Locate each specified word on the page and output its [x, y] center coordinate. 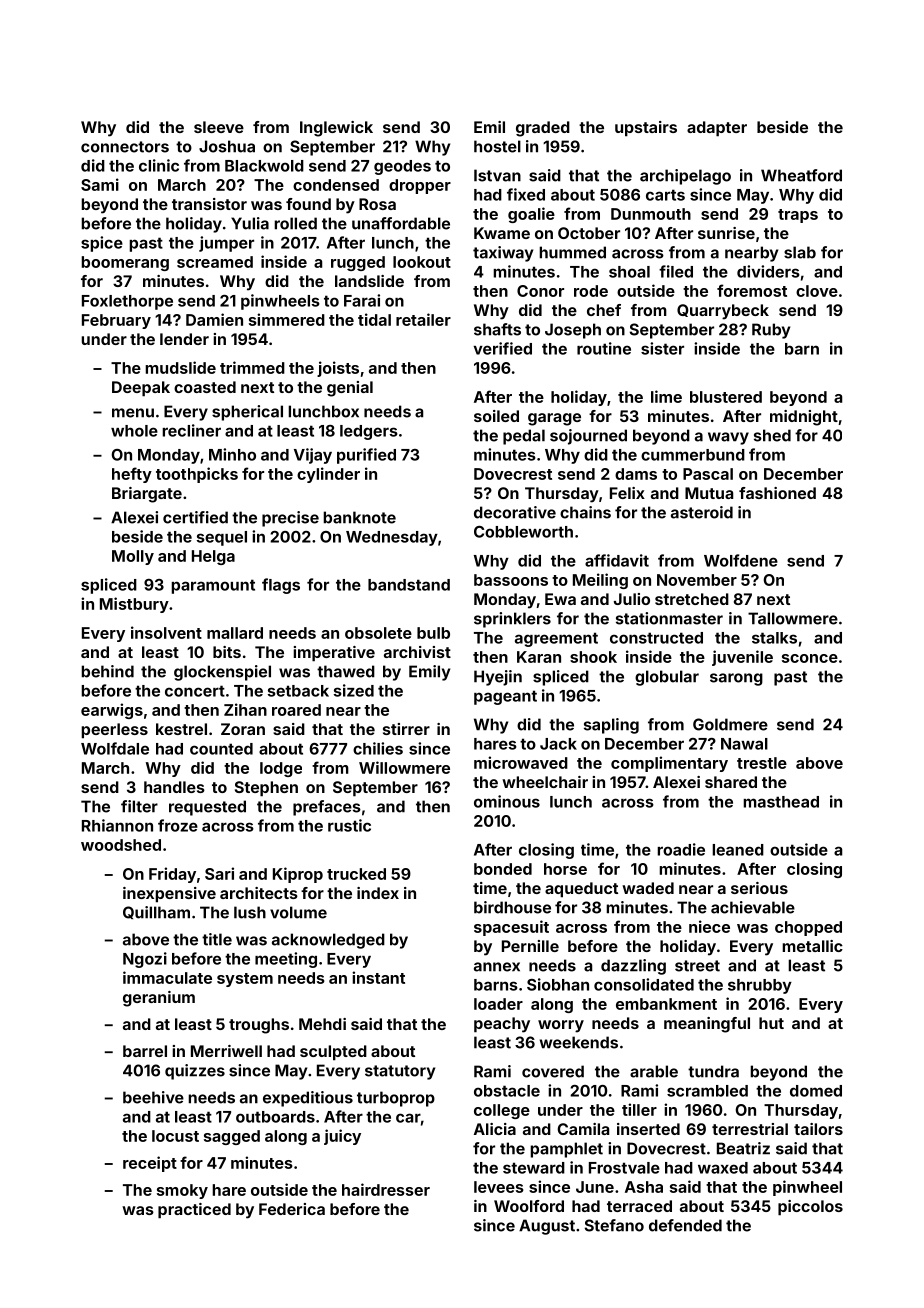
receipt [150, 1164]
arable [654, 1071]
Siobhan [558, 984]
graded [543, 129]
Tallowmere [793, 618]
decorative [515, 512]
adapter [717, 129]
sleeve [219, 127]
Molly [133, 557]
